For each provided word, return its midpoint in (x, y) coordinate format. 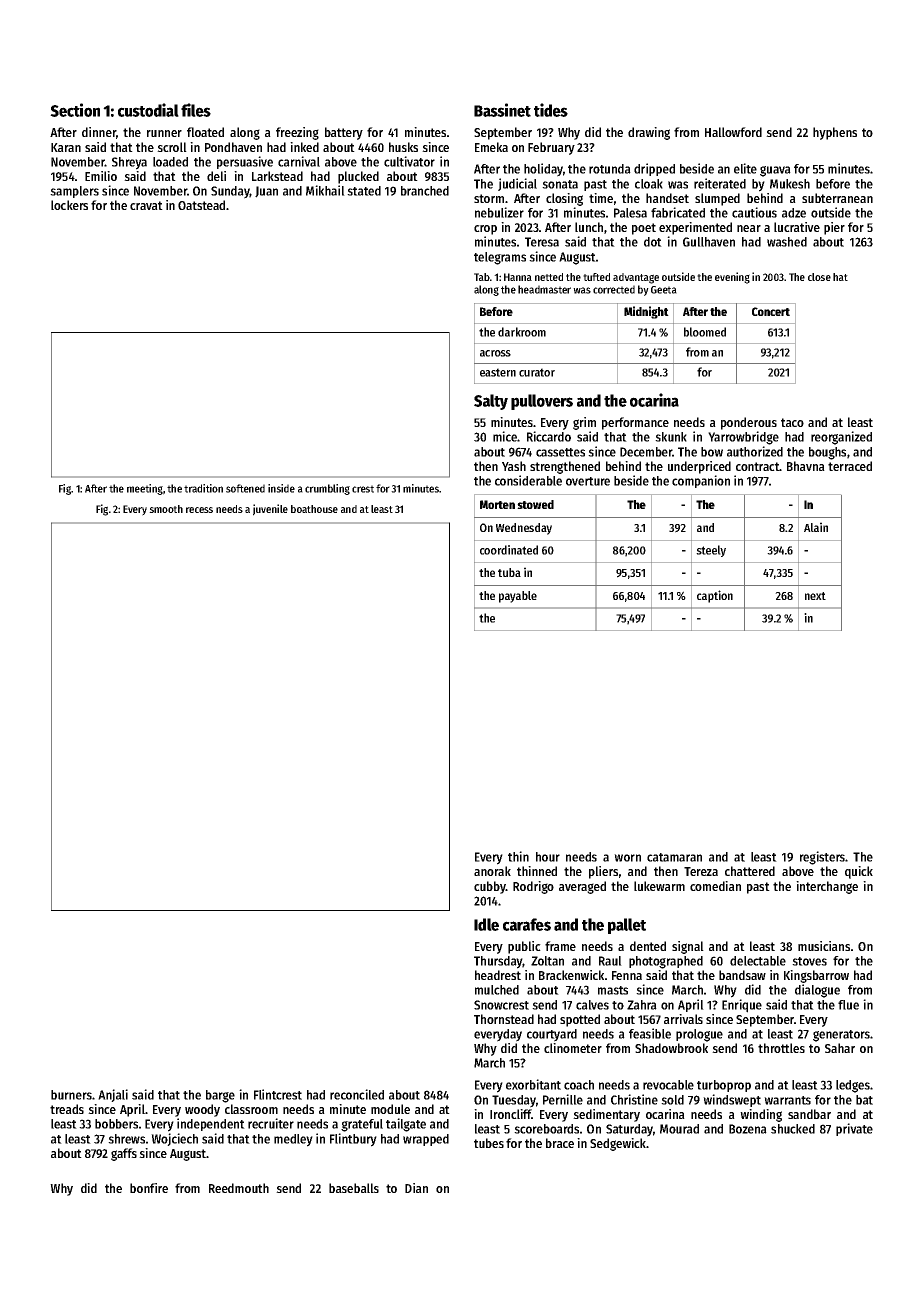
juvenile (270, 510)
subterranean (837, 198)
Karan (66, 147)
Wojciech (174, 1139)
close (819, 277)
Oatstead (201, 205)
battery (344, 133)
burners (71, 1095)
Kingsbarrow (816, 976)
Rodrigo (533, 887)
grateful (362, 1125)
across (495, 353)
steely (711, 551)
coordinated (509, 550)
